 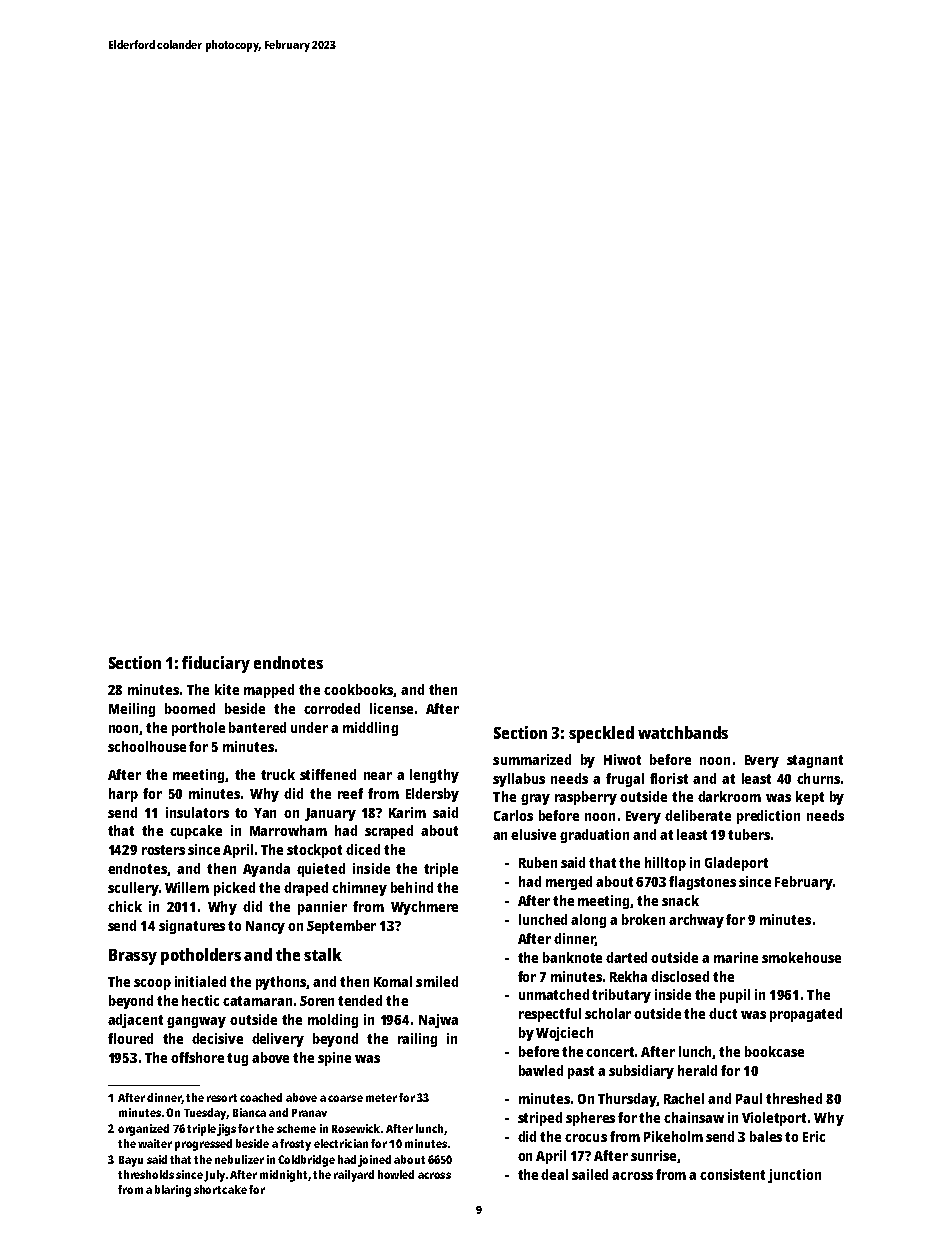 What do you see at coordinates (133, 957) in the page?
I see `Brassy` at bounding box center [133, 957].
